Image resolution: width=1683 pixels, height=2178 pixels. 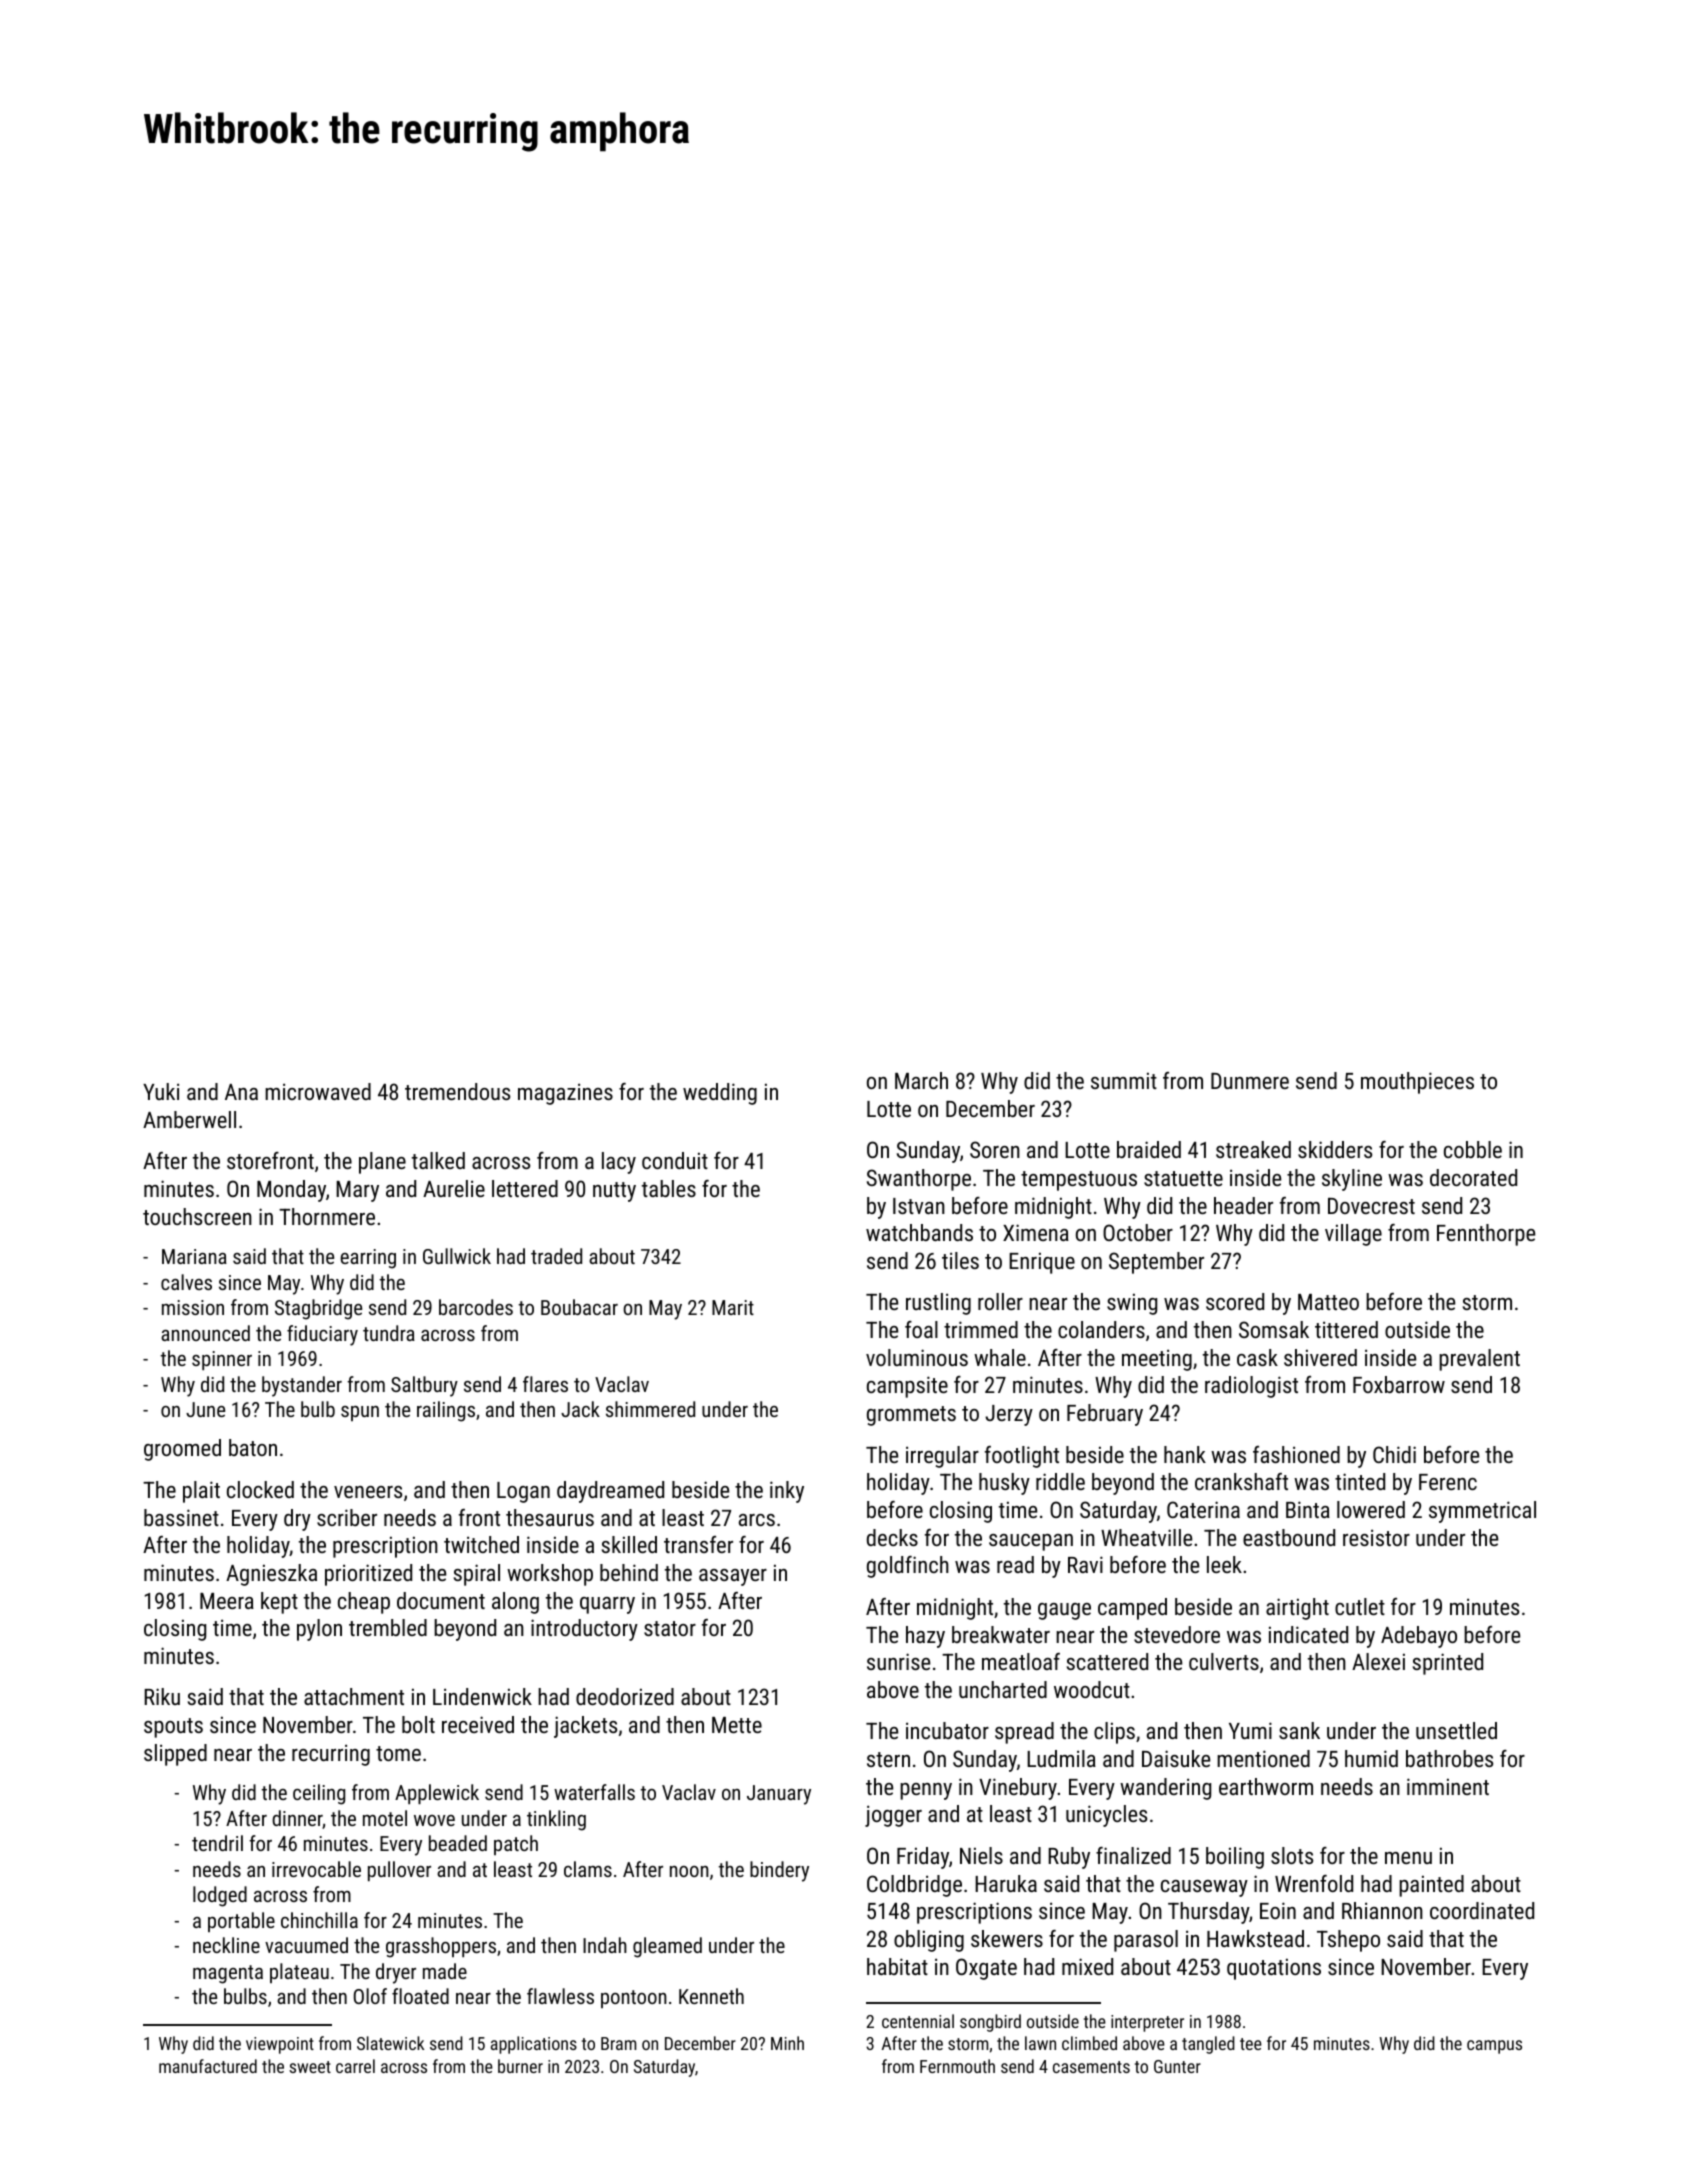 I want to click on radiologist, so click(x=1251, y=1387).
